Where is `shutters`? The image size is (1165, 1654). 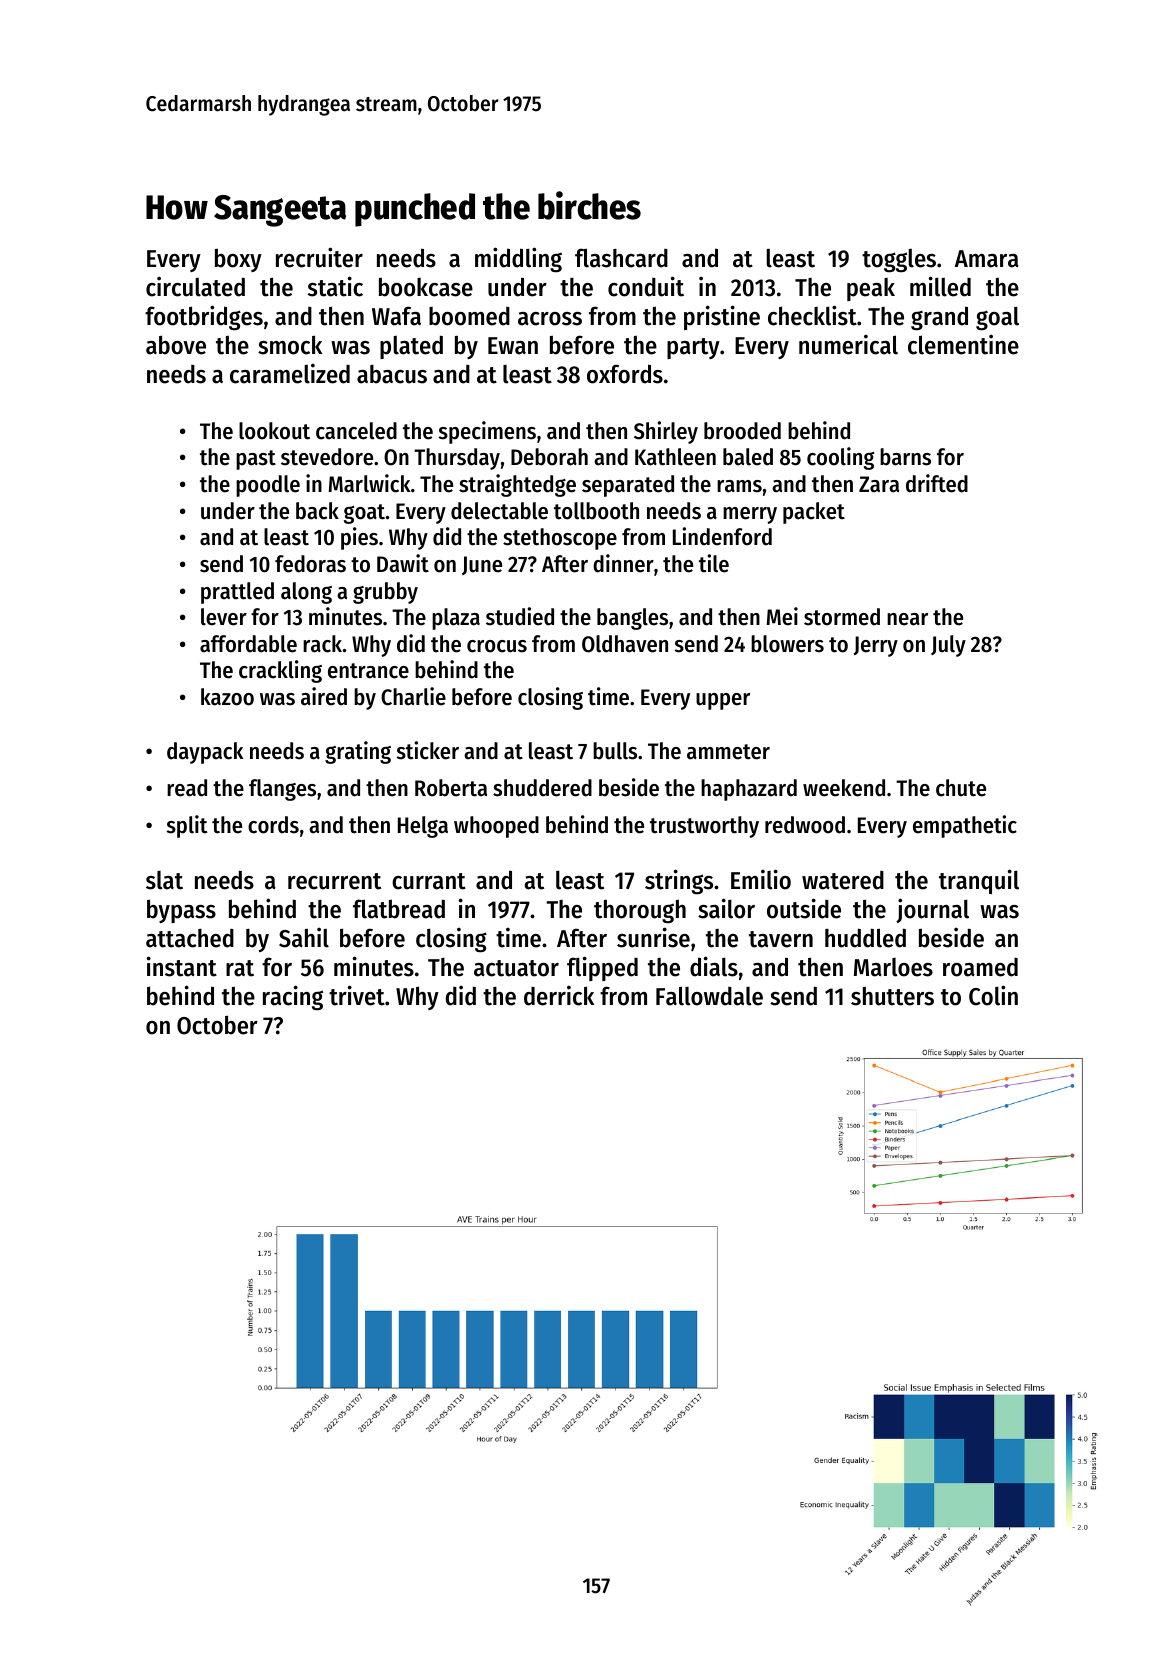
shutters is located at coordinates (892, 996).
